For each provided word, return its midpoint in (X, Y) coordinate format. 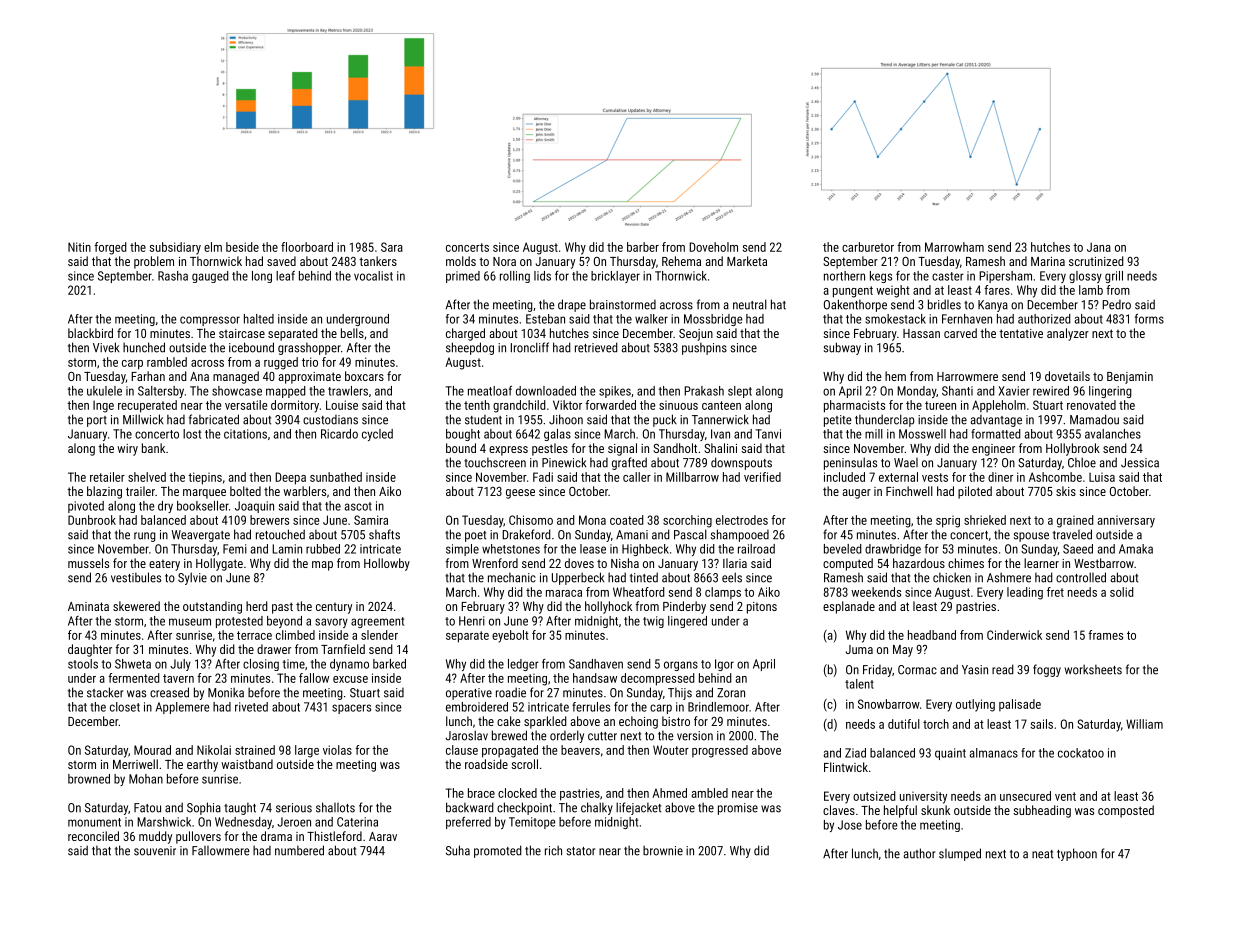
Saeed (1078, 549)
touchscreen (495, 462)
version (695, 736)
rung (145, 537)
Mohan (146, 779)
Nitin (79, 247)
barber (643, 247)
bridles (944, 304)
